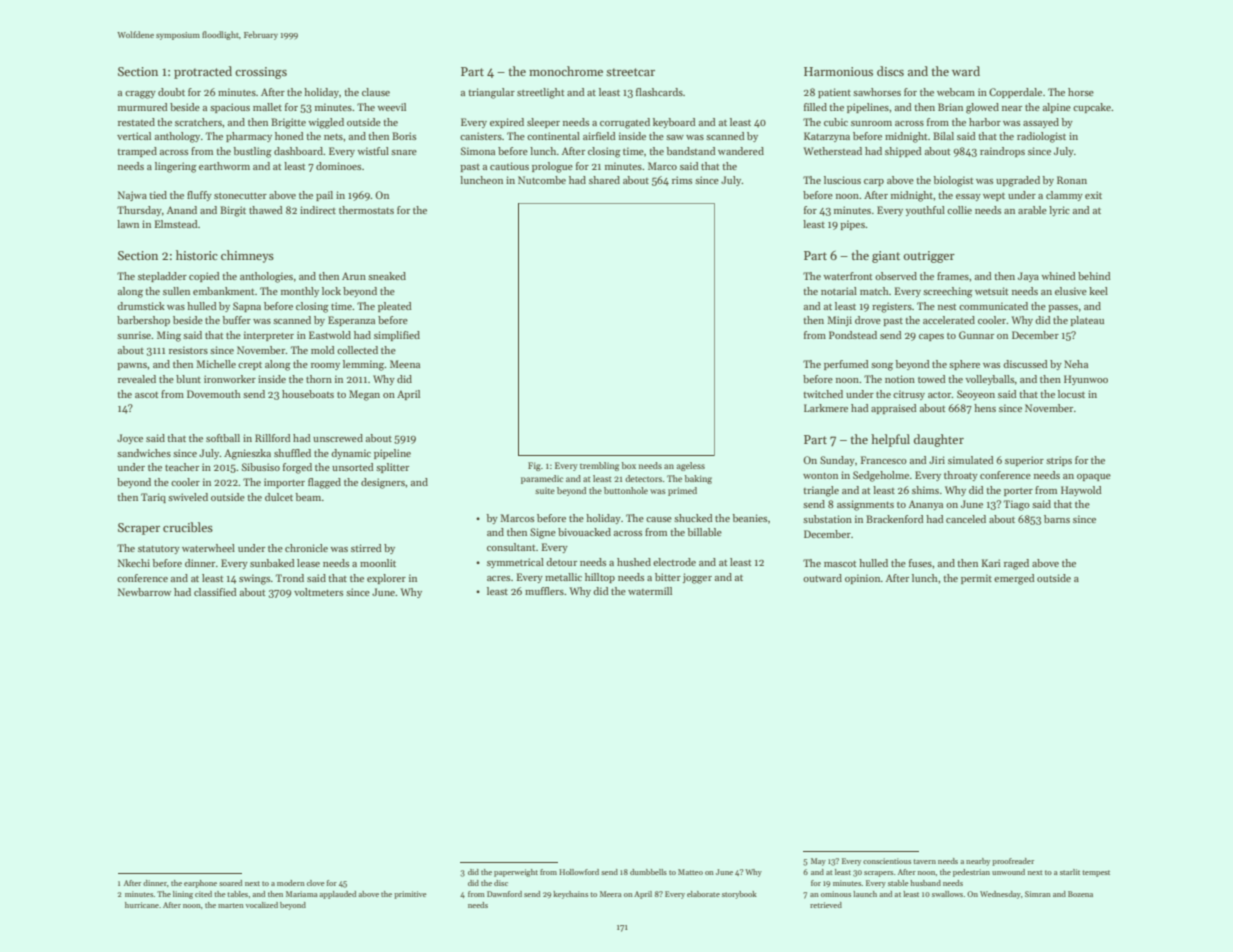  What do you see at coordinates (1013, 862) in the screenshot?
I see `proofreader` at bounding box center [1013, 862].
